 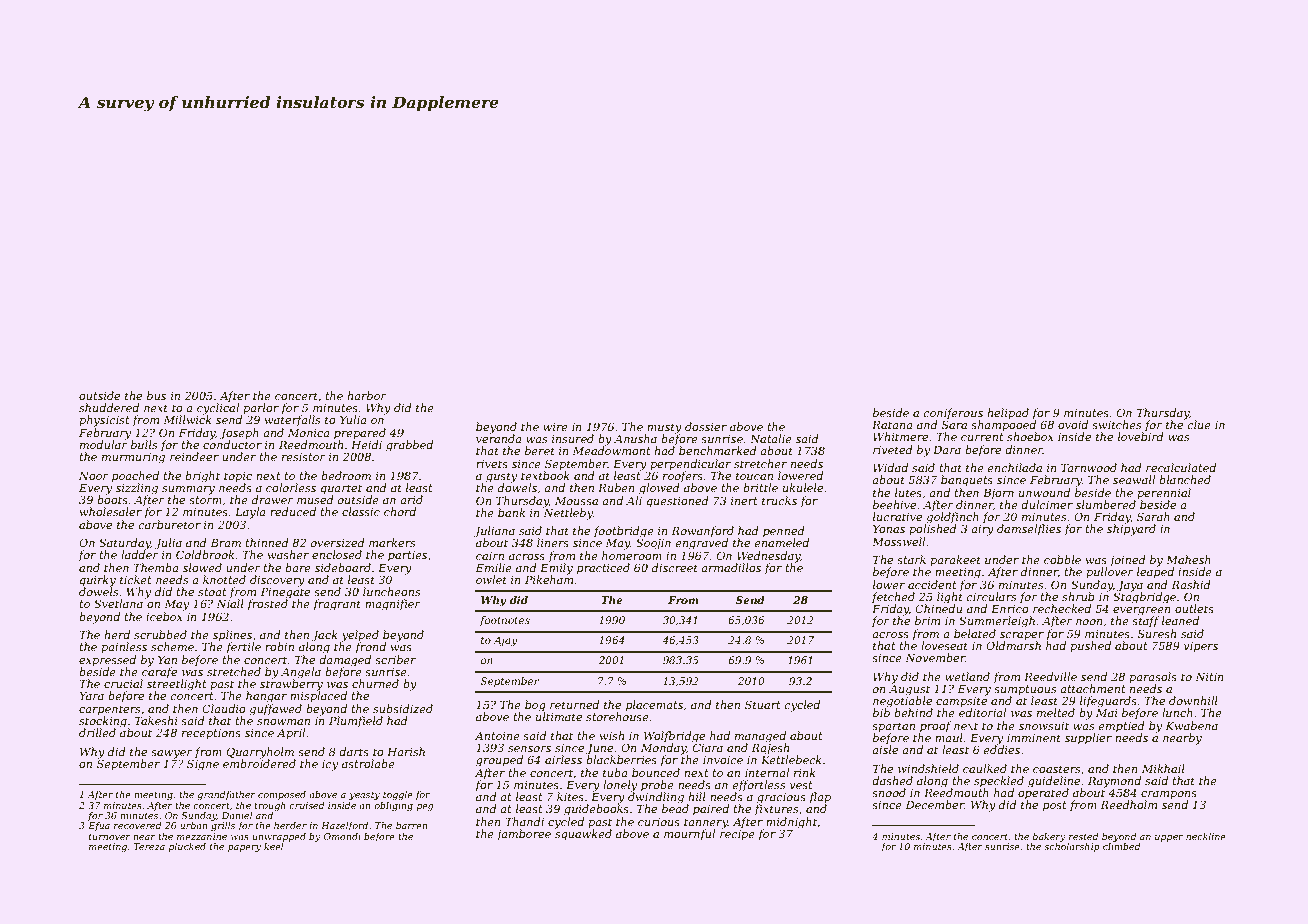 What do you see at coordinates (620, 786) in the screenshot?
I see `lonely` at bounding box center [620, 786].
